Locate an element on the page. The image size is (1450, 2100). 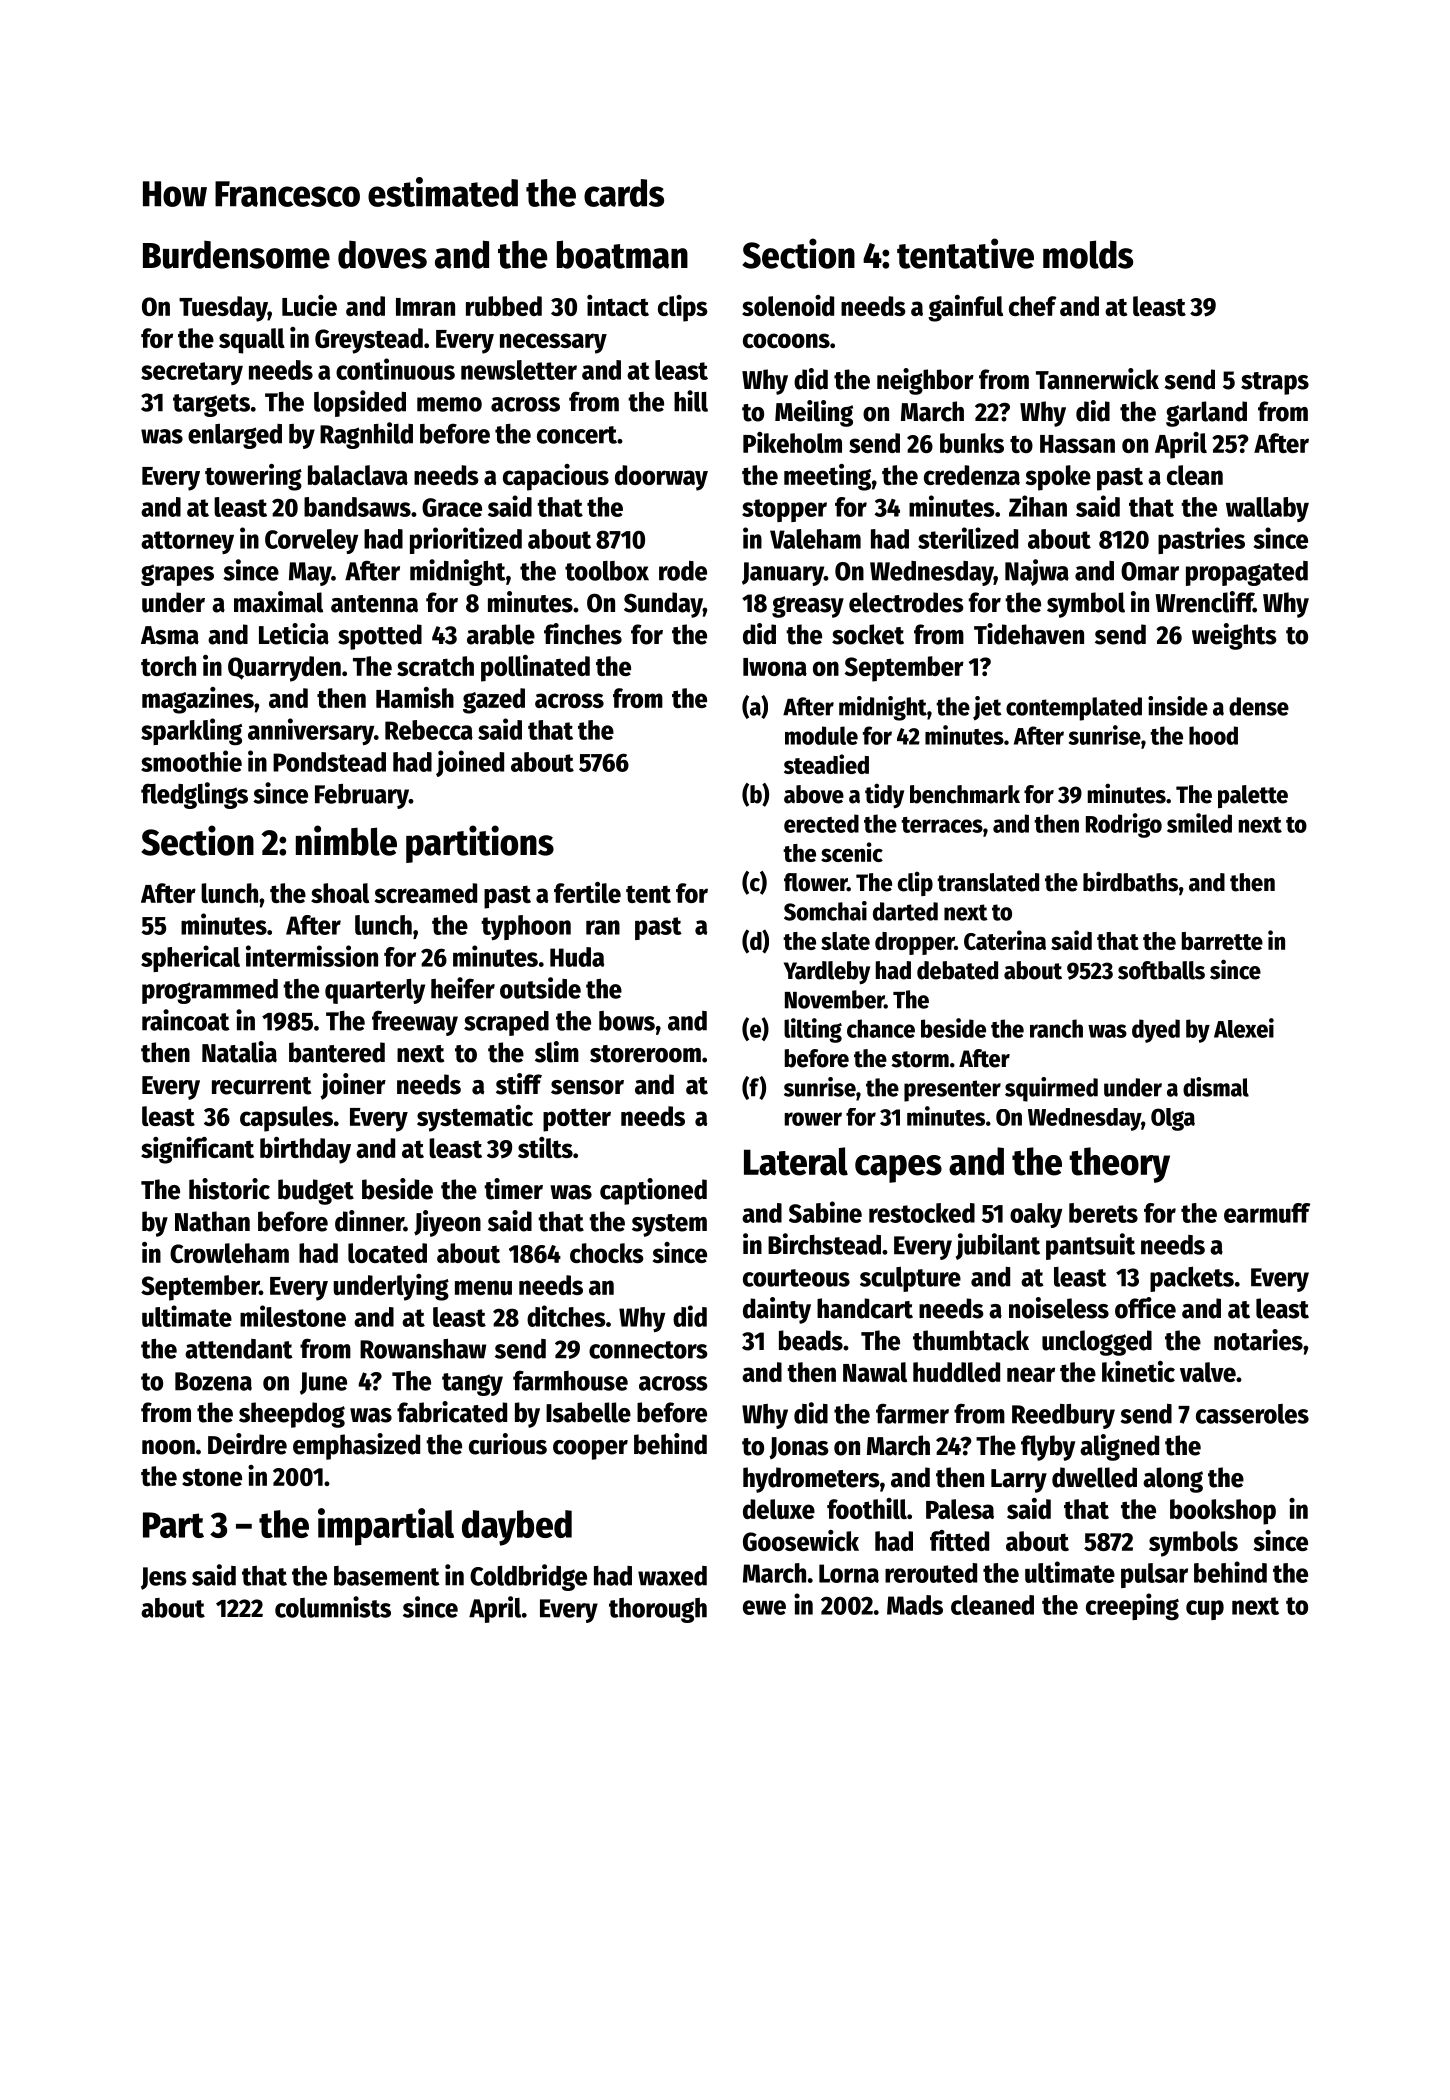
columnists is located at coordinates (333, 1607).
